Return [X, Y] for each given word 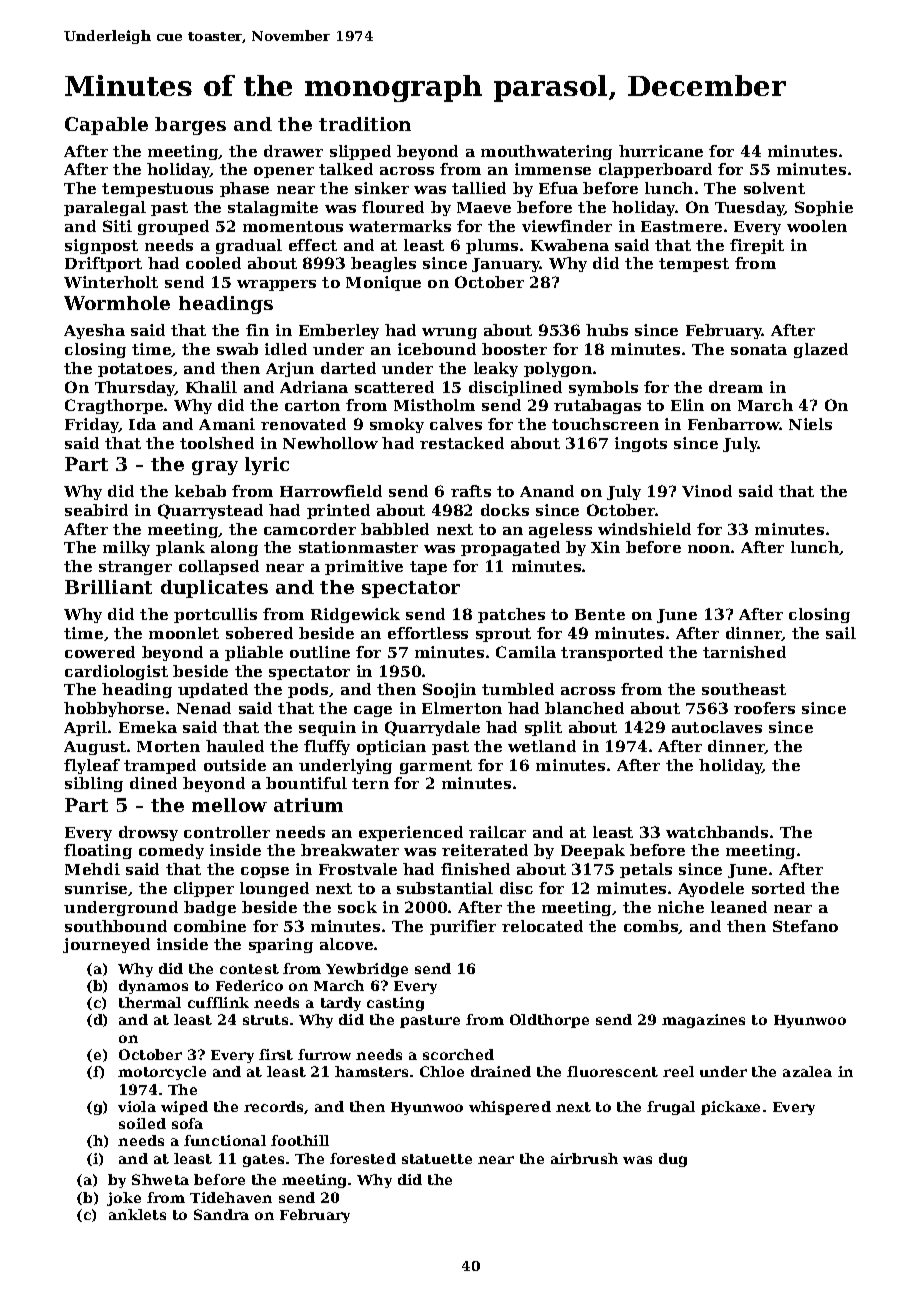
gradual [249, 246]
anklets [137, 1214]
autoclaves [717, 727]
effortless [428, 633]
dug [673, 1160]
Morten [168, 746]
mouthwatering [546, 152]
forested [363, 1158]
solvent [774, 188]
